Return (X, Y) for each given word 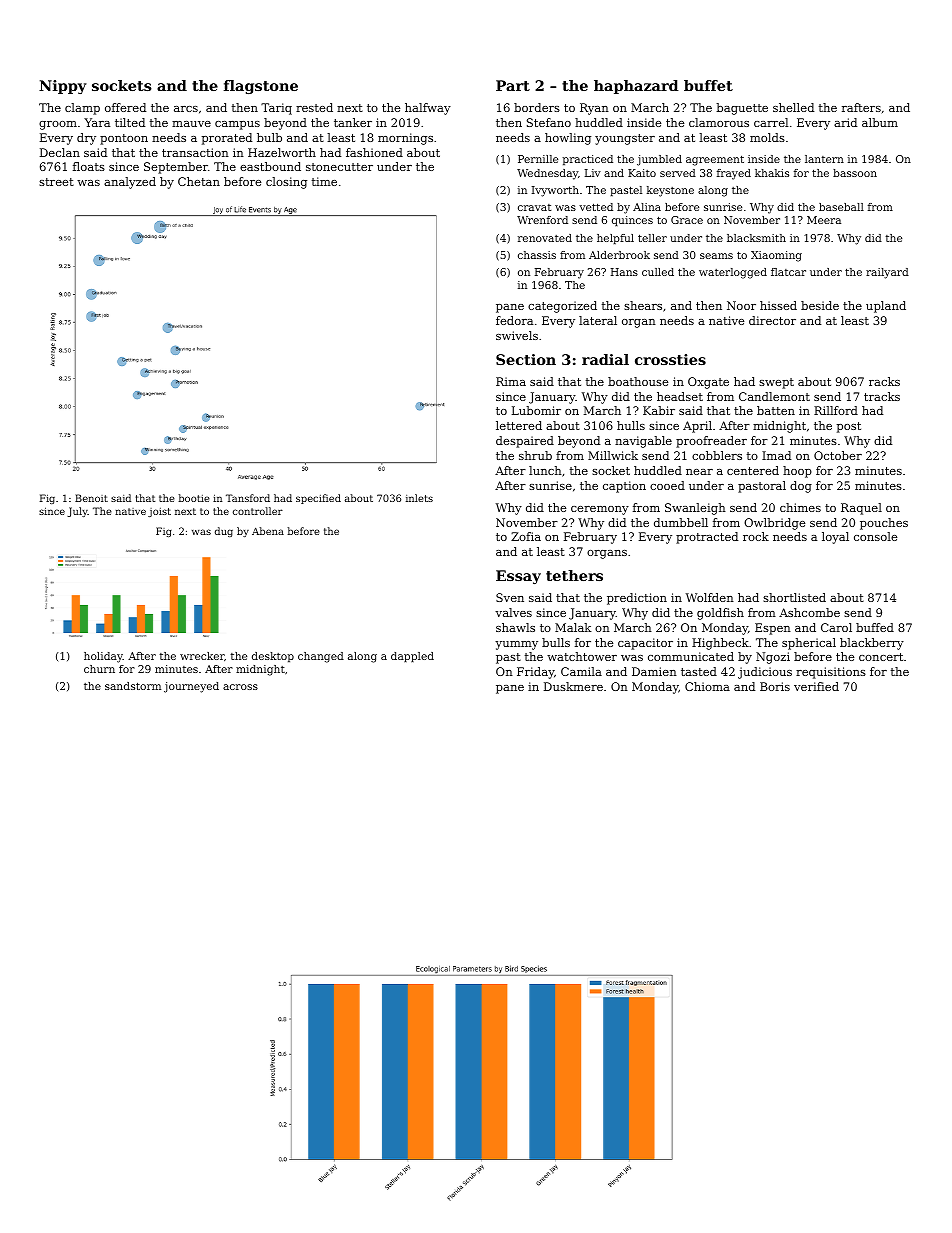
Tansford (248, 498)
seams (716, 256)
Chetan (199, 181)
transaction (195, 152)
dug (224, 532)
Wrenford (542, 220)
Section (526, 359)
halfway (428, 109)
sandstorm (133, 686)
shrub (535, 455)
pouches (884, 524)
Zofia (526, 536)
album (880, 122)
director (772, 320)
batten (776, 410)
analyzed (130, 183)
